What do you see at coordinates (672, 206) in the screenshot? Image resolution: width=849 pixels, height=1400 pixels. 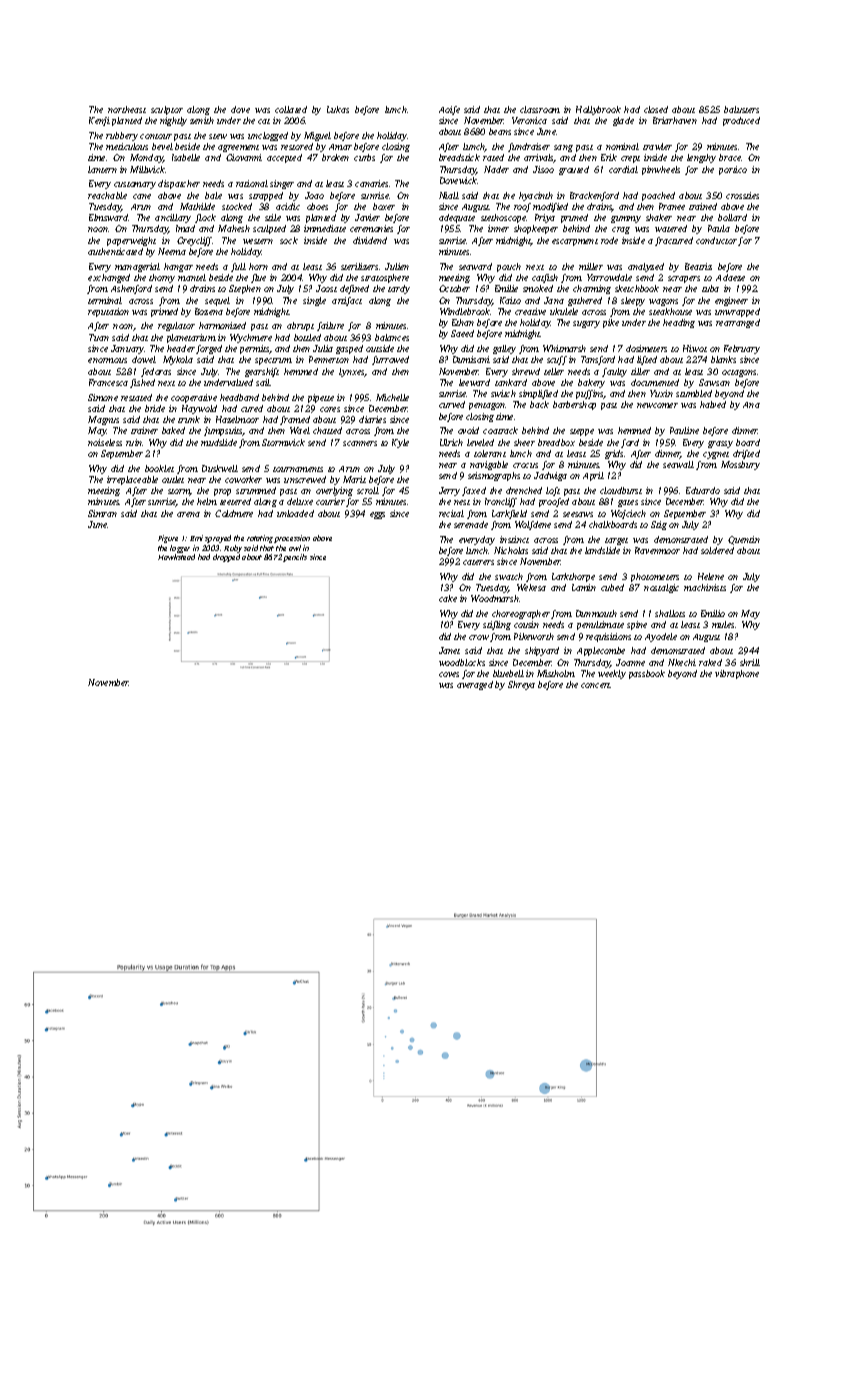 I see `Pranee` at bounding box center [672, 206].
